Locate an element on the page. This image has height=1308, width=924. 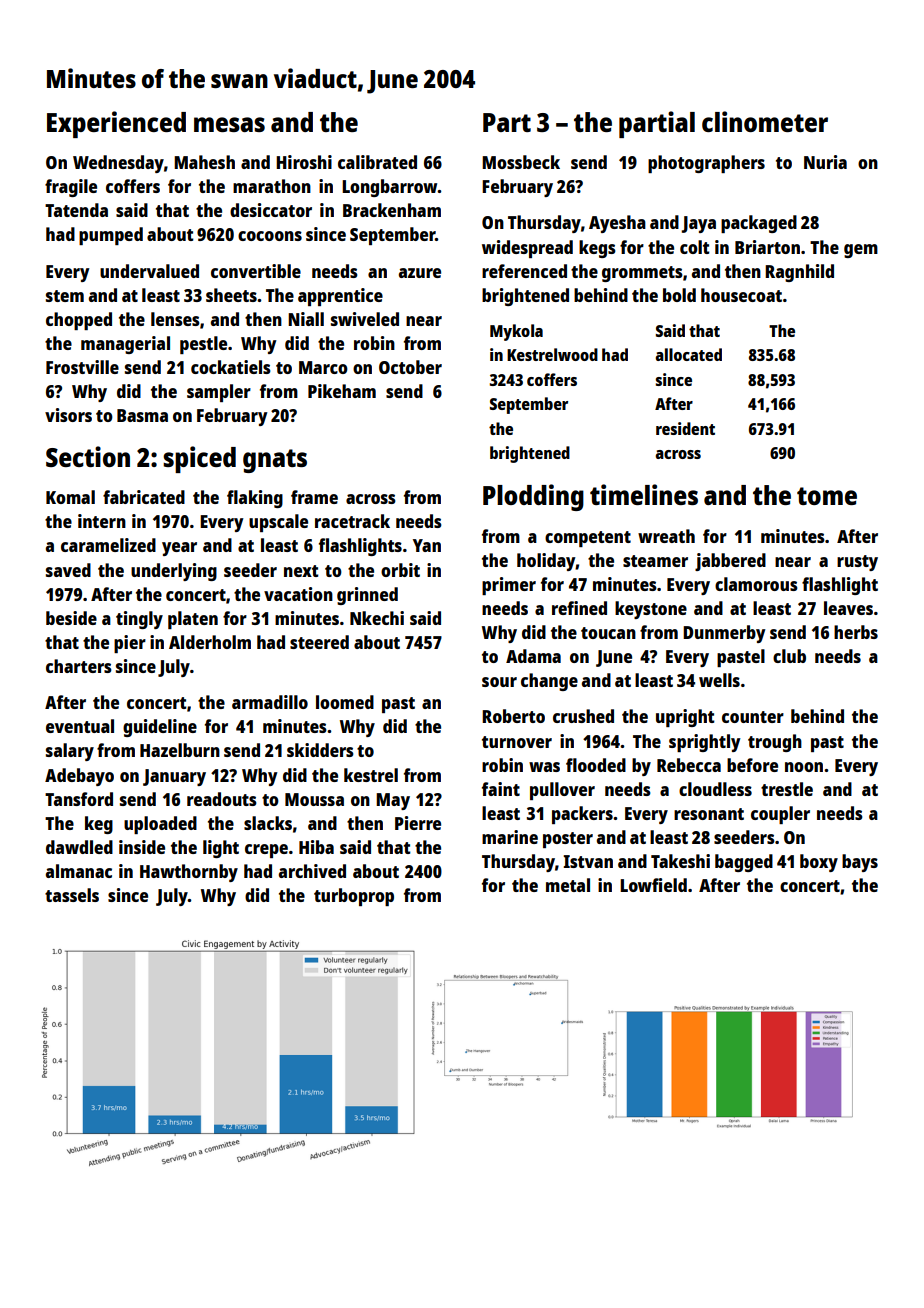
calibrated is located at coordinates (377, 162).
